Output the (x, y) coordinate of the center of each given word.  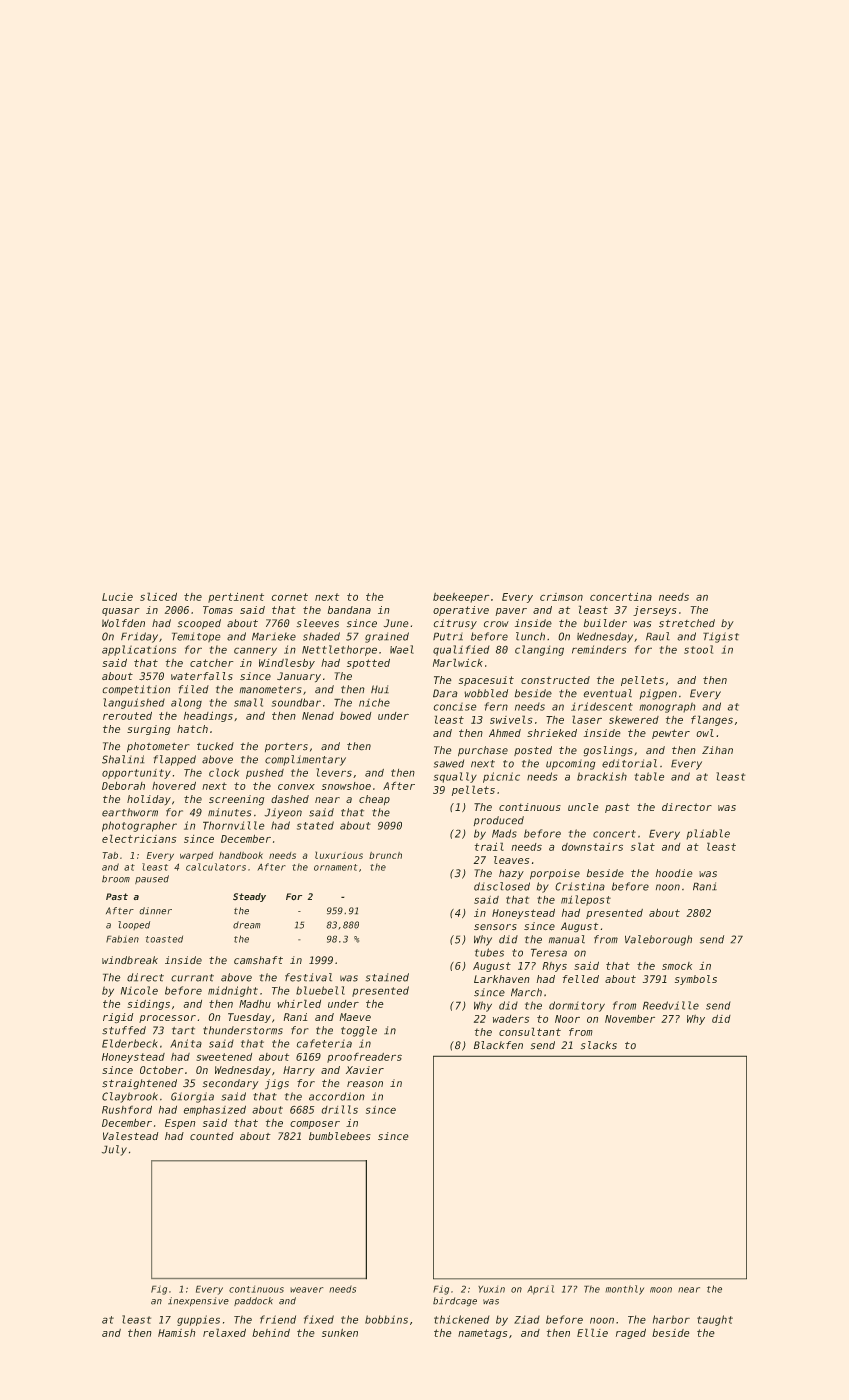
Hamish (177, 1333)
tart (183, 1031)
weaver (307, 1290)
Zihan (717, 750)
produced (498, 821)
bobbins (386, 1319)
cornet (289, 597)
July (114, 1150)
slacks (598, 1045)
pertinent (236, 597)
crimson (561, 597)
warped (197, 856)
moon (661, 1290)
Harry (299, 1071)
